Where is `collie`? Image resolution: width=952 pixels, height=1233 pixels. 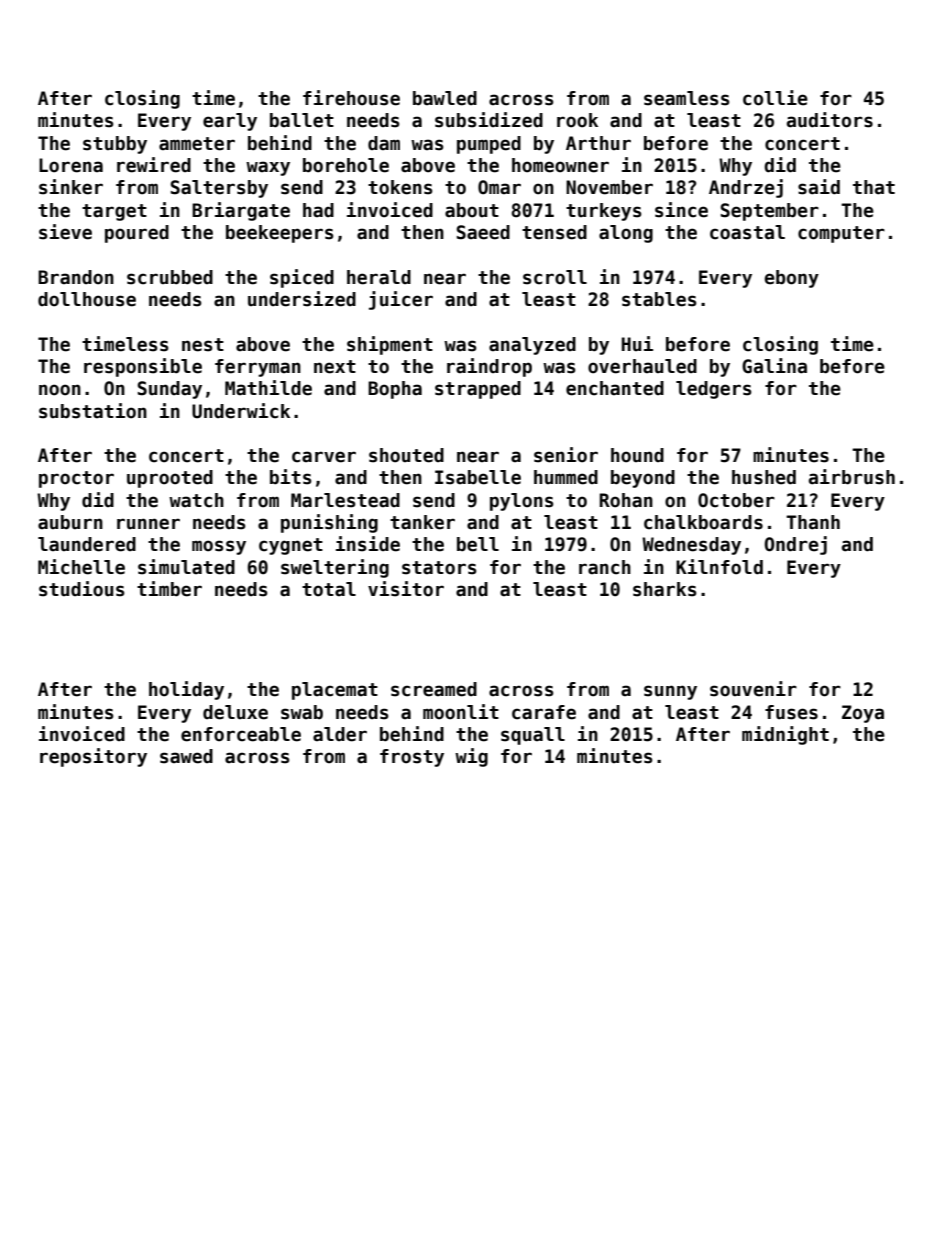 collie is located at coordinates (775, 98).
